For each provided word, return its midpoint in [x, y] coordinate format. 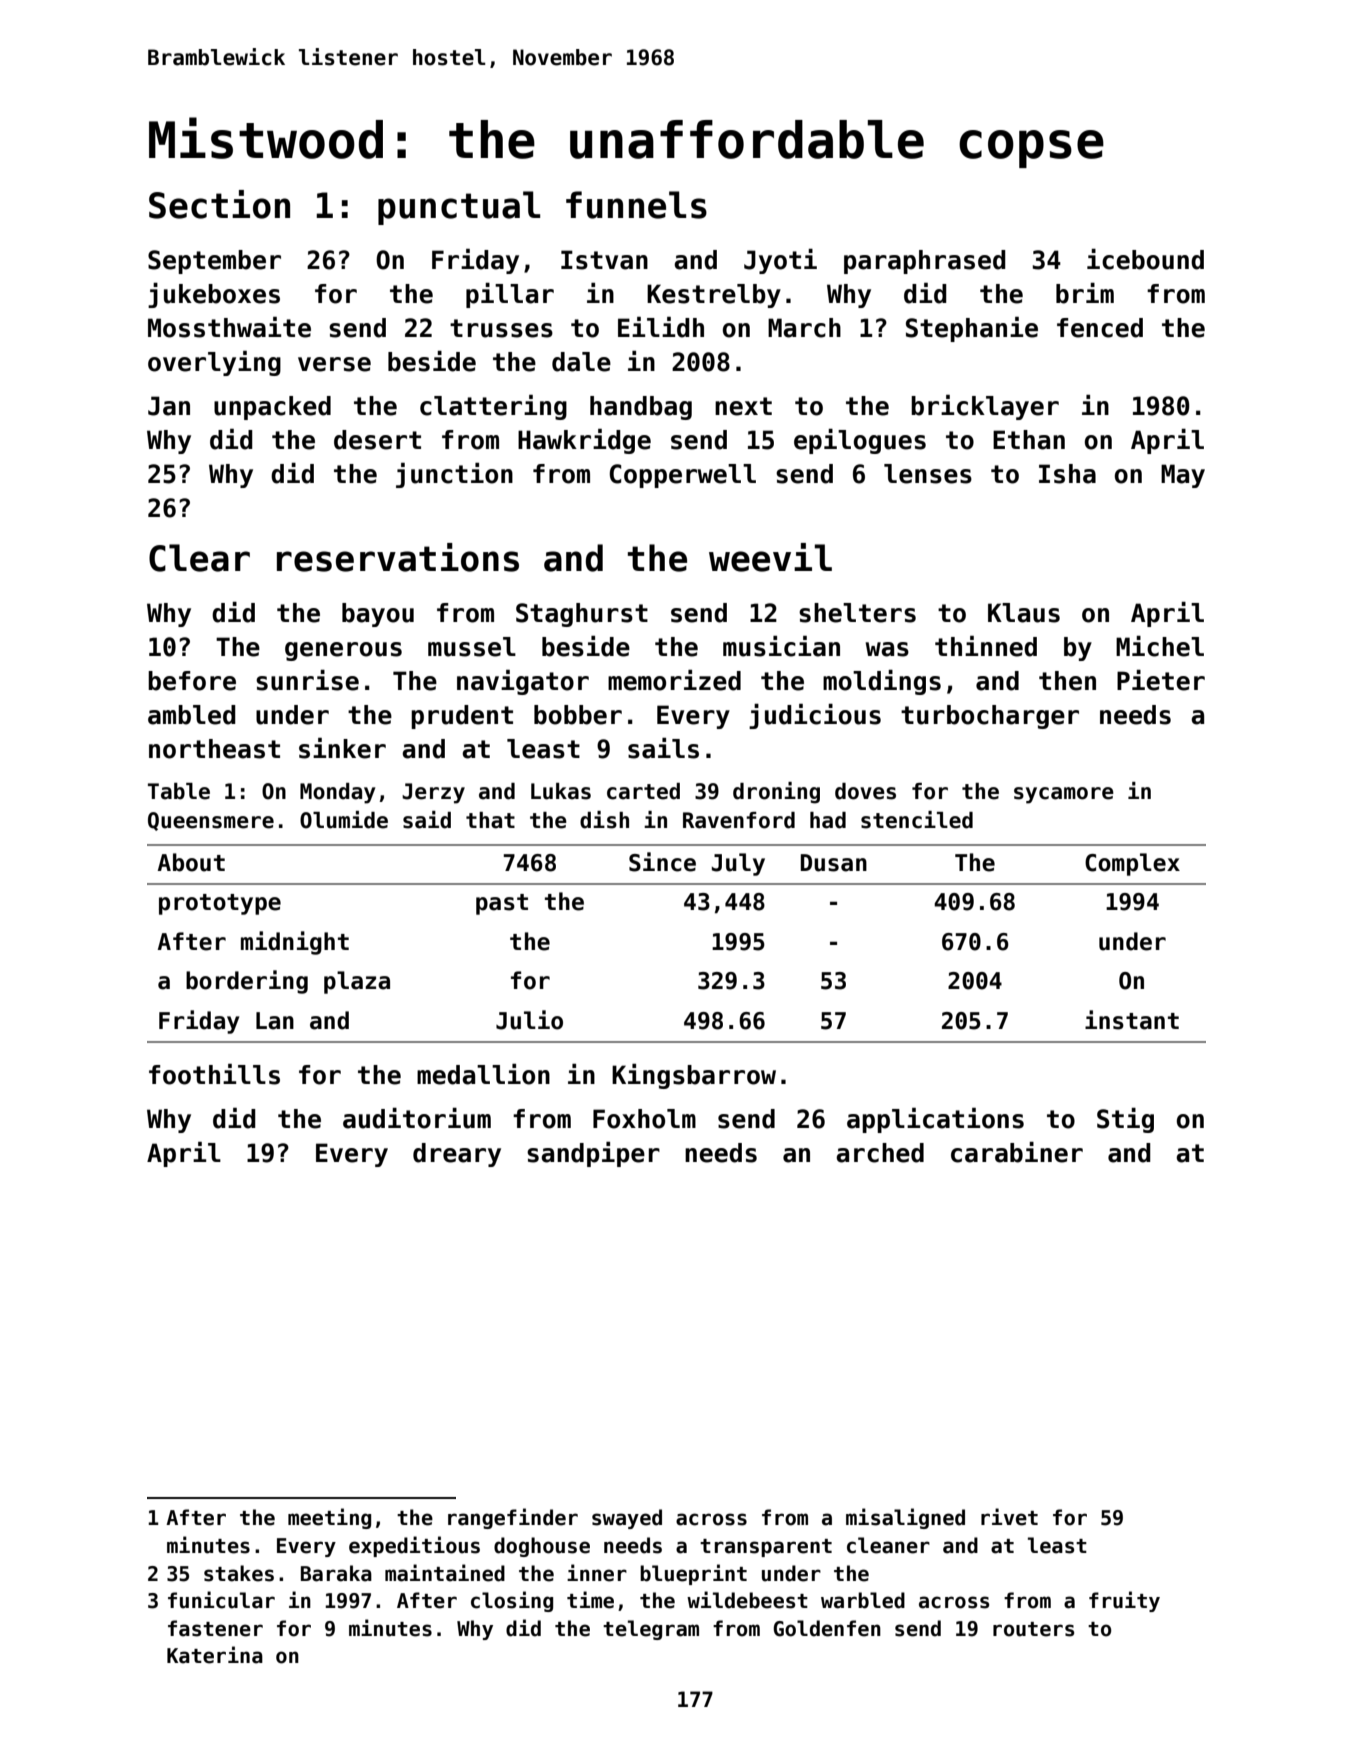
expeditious [414, 1546]
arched [880, 1153]
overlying [214, 363]
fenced [1100, 328]
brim [1085, 293]
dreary [457, 1155]
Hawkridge [584, 441]
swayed [627, 1519]
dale [581, 362]
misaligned [905, 1518]
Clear [199, 558]
